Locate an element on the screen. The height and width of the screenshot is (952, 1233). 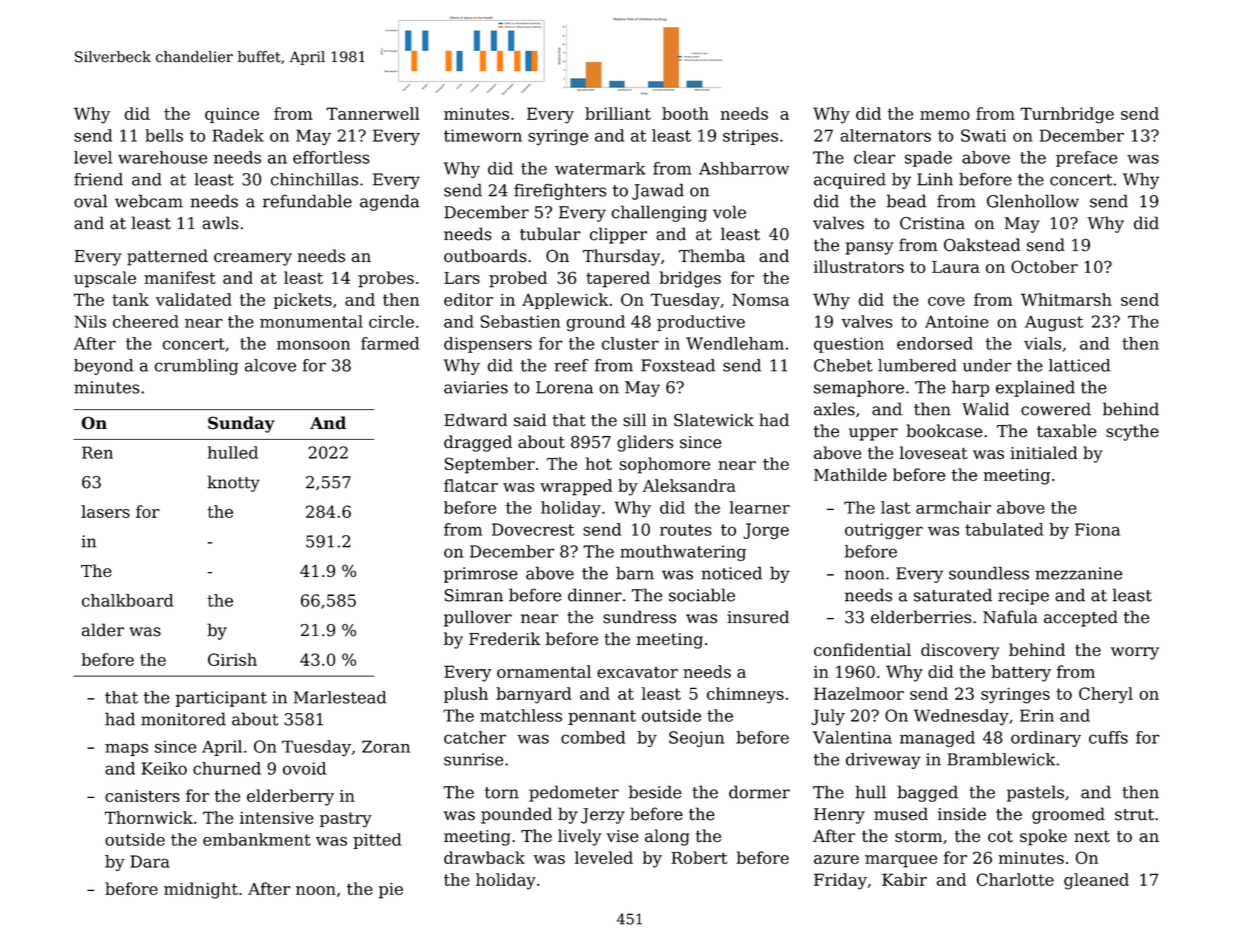
Tannerwell is located at coordinates (372, 113).
